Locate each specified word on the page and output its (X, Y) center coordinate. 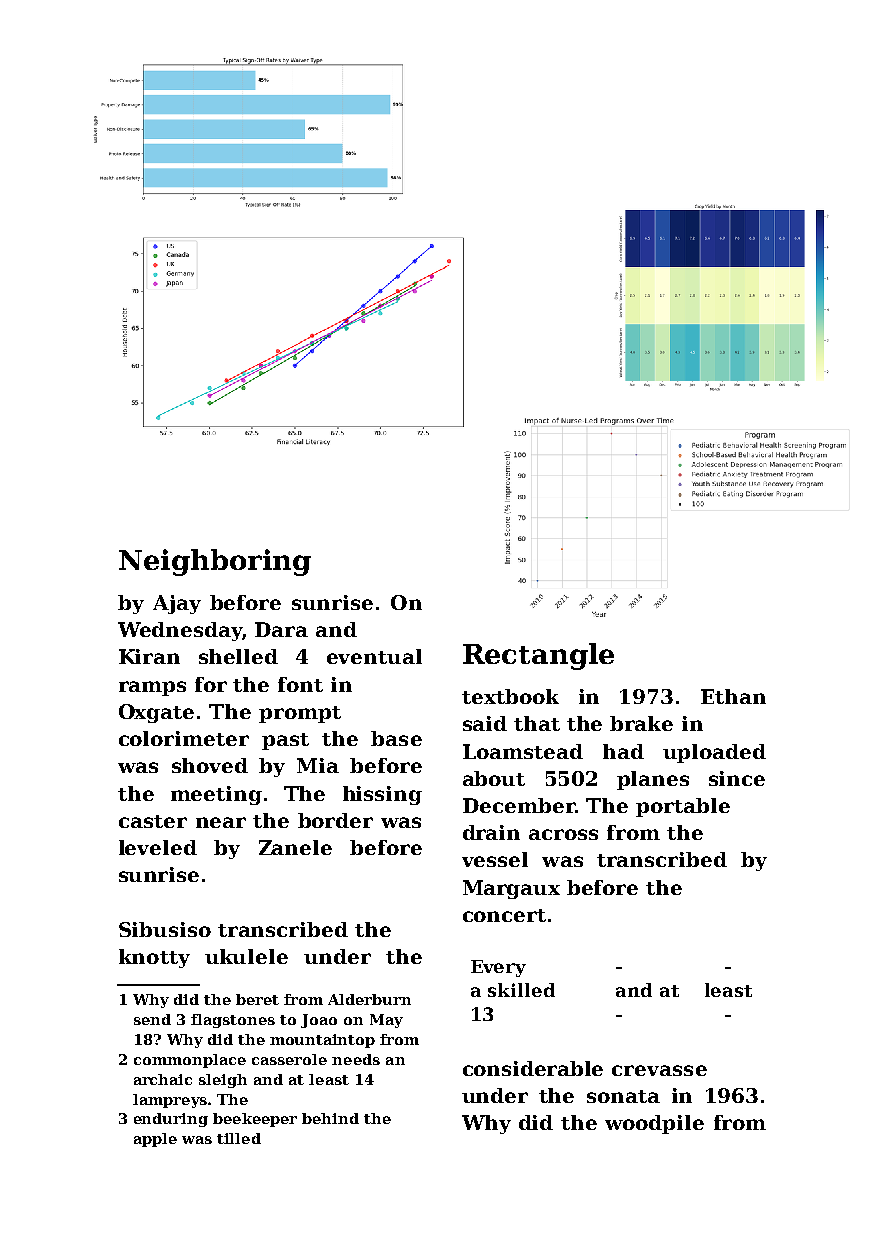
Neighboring (215, 562)
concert (504, 915)
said (485, 723)
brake (641, 723)
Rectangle (538, 656)
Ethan (733, 696)
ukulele (246, 956)
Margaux (511, 889)
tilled (239, 1138)
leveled (158, 847)
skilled (521, 990)
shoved (210, 765)
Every (498, 968)
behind (330, 1118)
